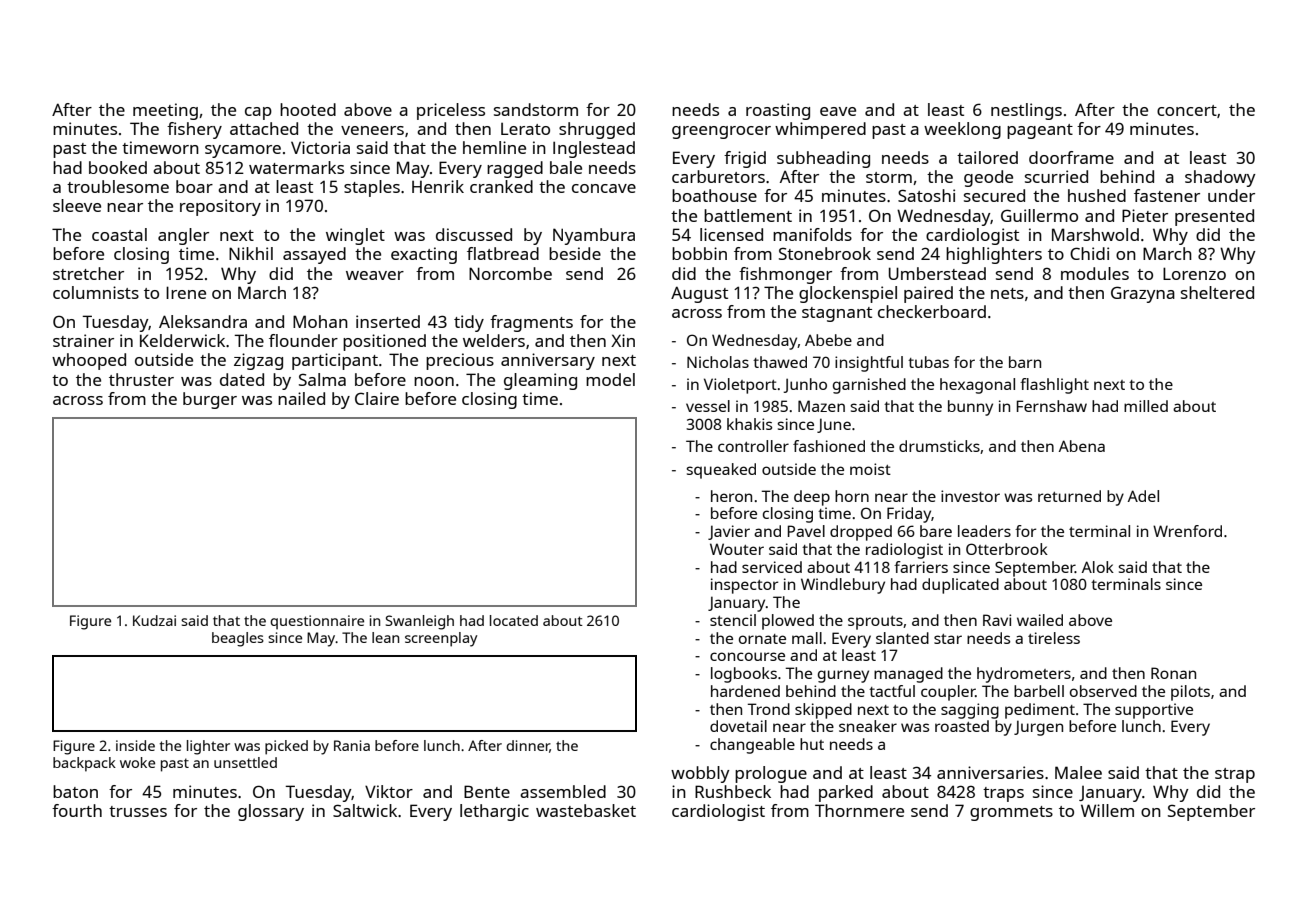  Describe the element at coordinates (1026, 111) in the page. I see `nestlings` at that location.
